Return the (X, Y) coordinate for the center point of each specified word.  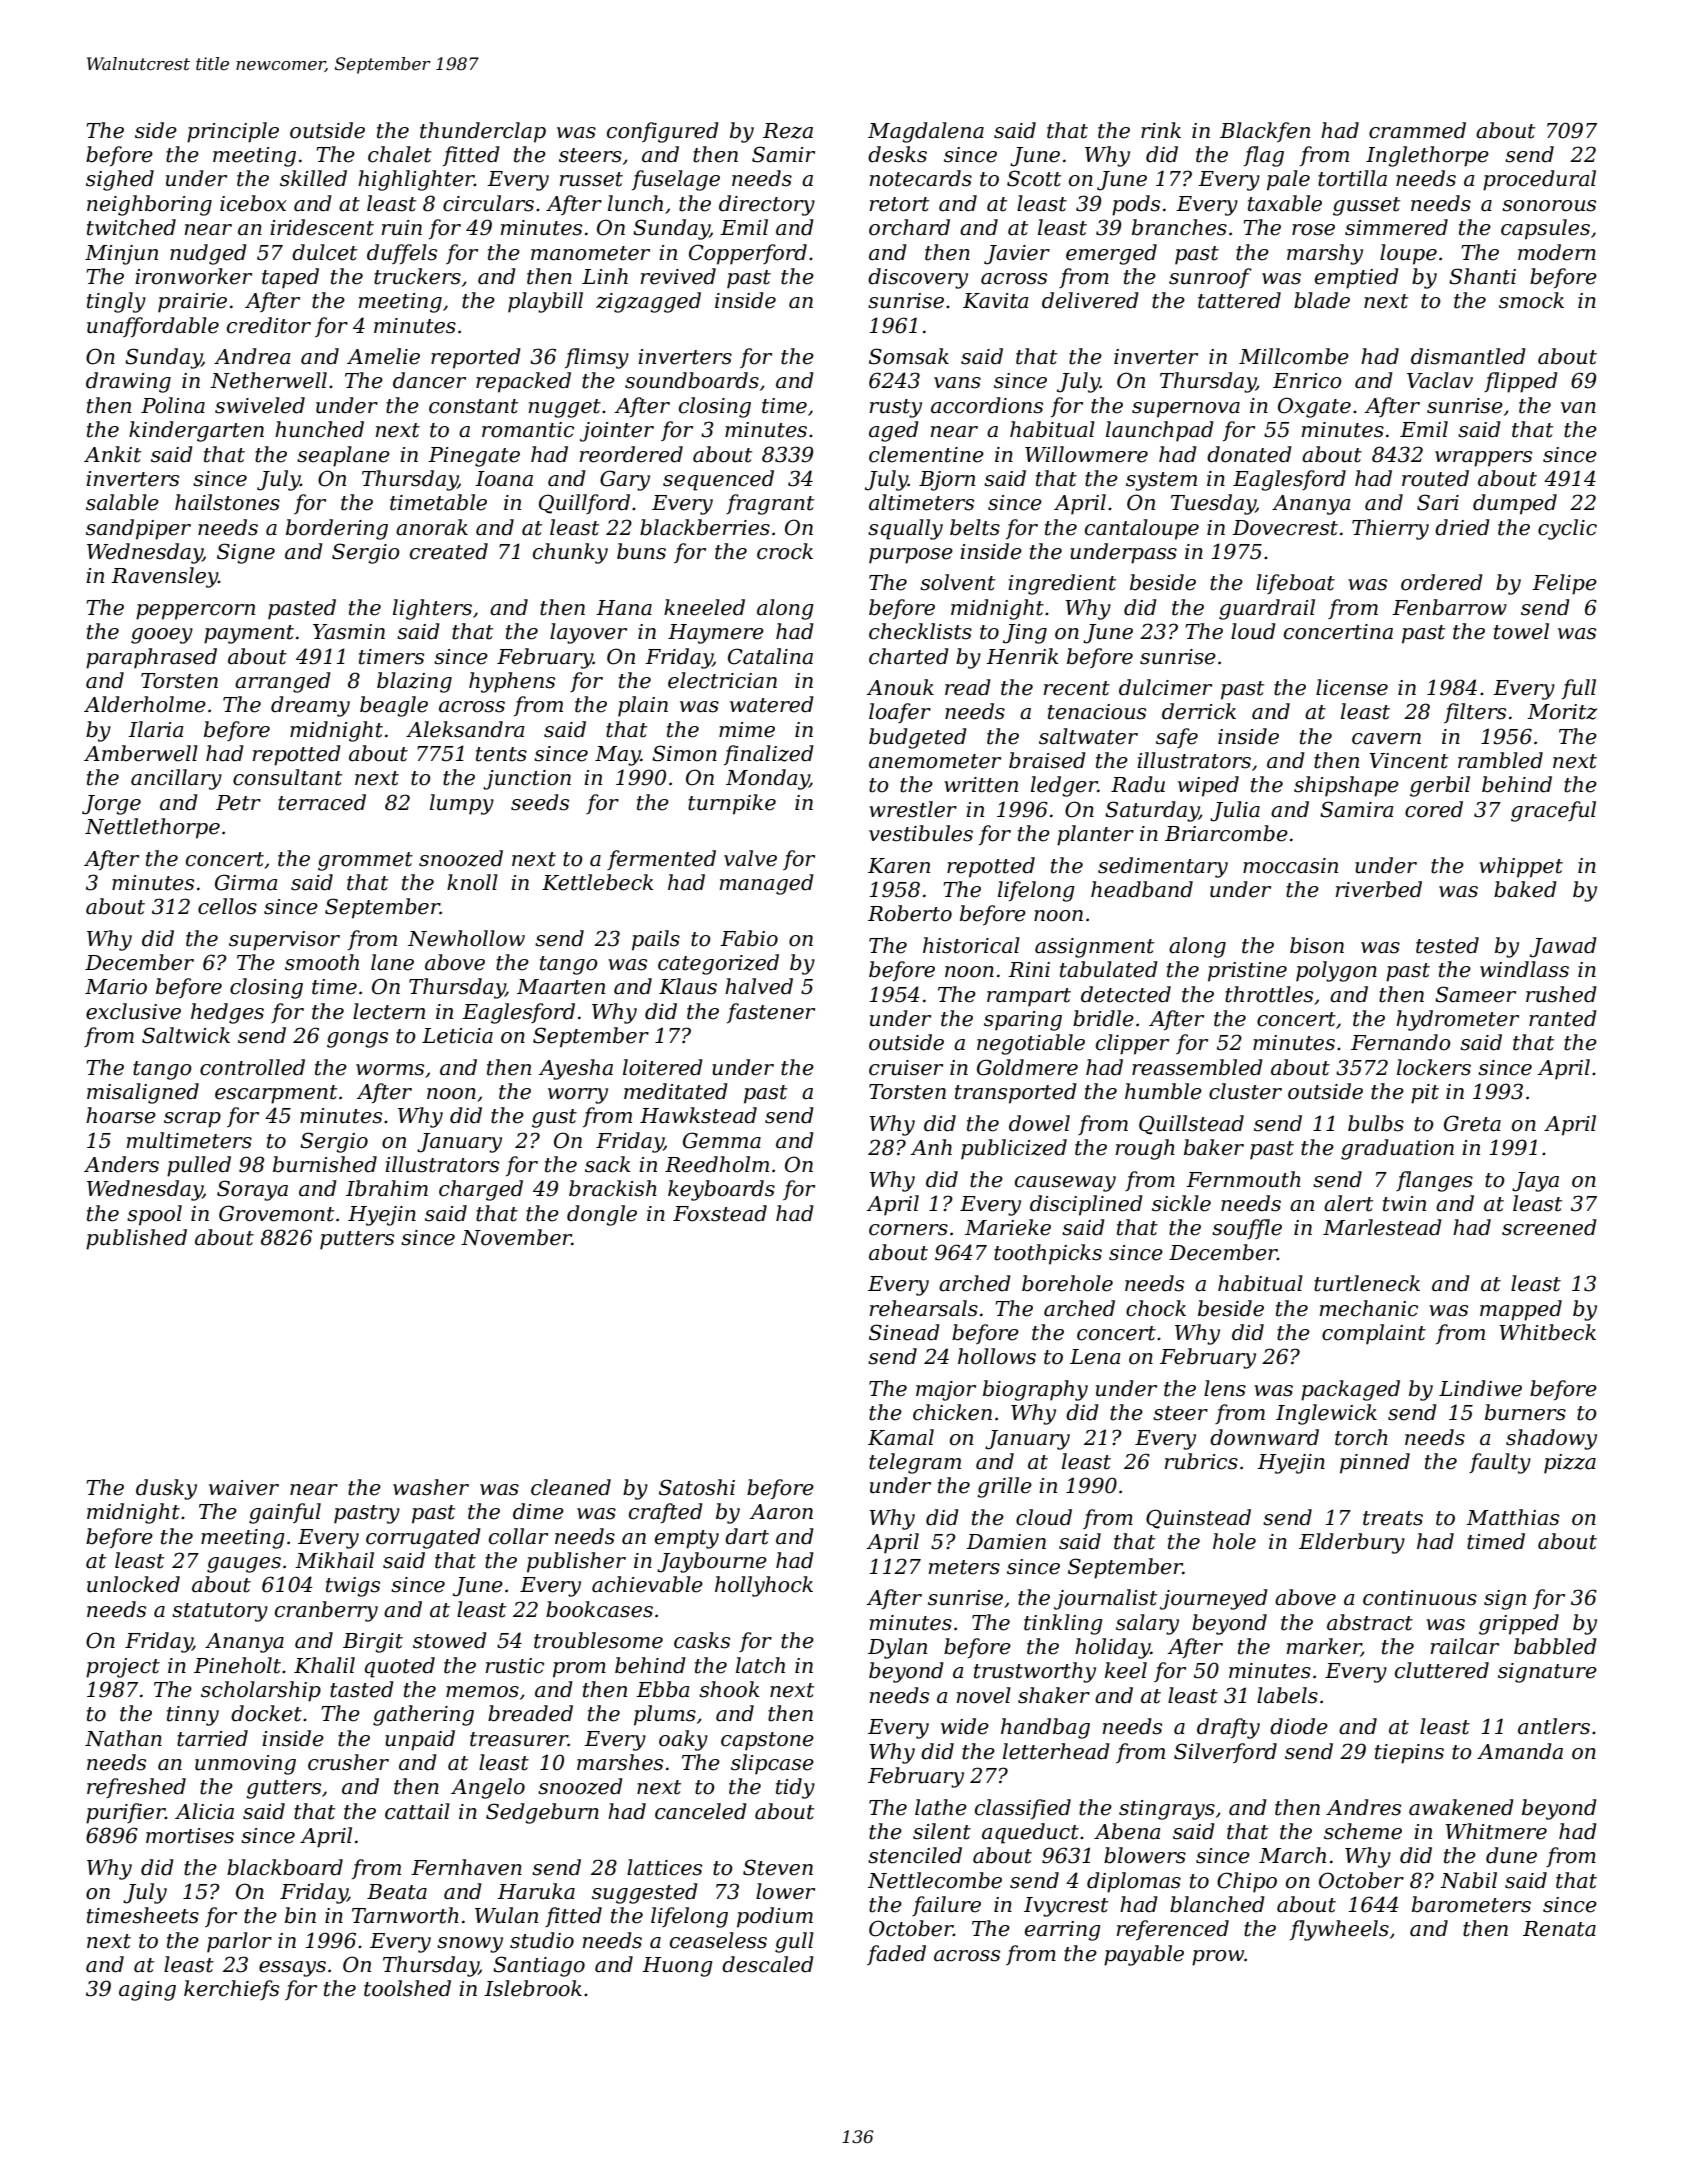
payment (249, 634)
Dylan (897, 1648)
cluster (1245, 1091)
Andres (1363, 1807)
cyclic (1567, 529)
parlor (239, 1942)
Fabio (749, 938)
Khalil (324, 1665)
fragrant (770, 504)
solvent (957, 582)
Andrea (252, 356)
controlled (252, 1067)
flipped (1521, 382)
